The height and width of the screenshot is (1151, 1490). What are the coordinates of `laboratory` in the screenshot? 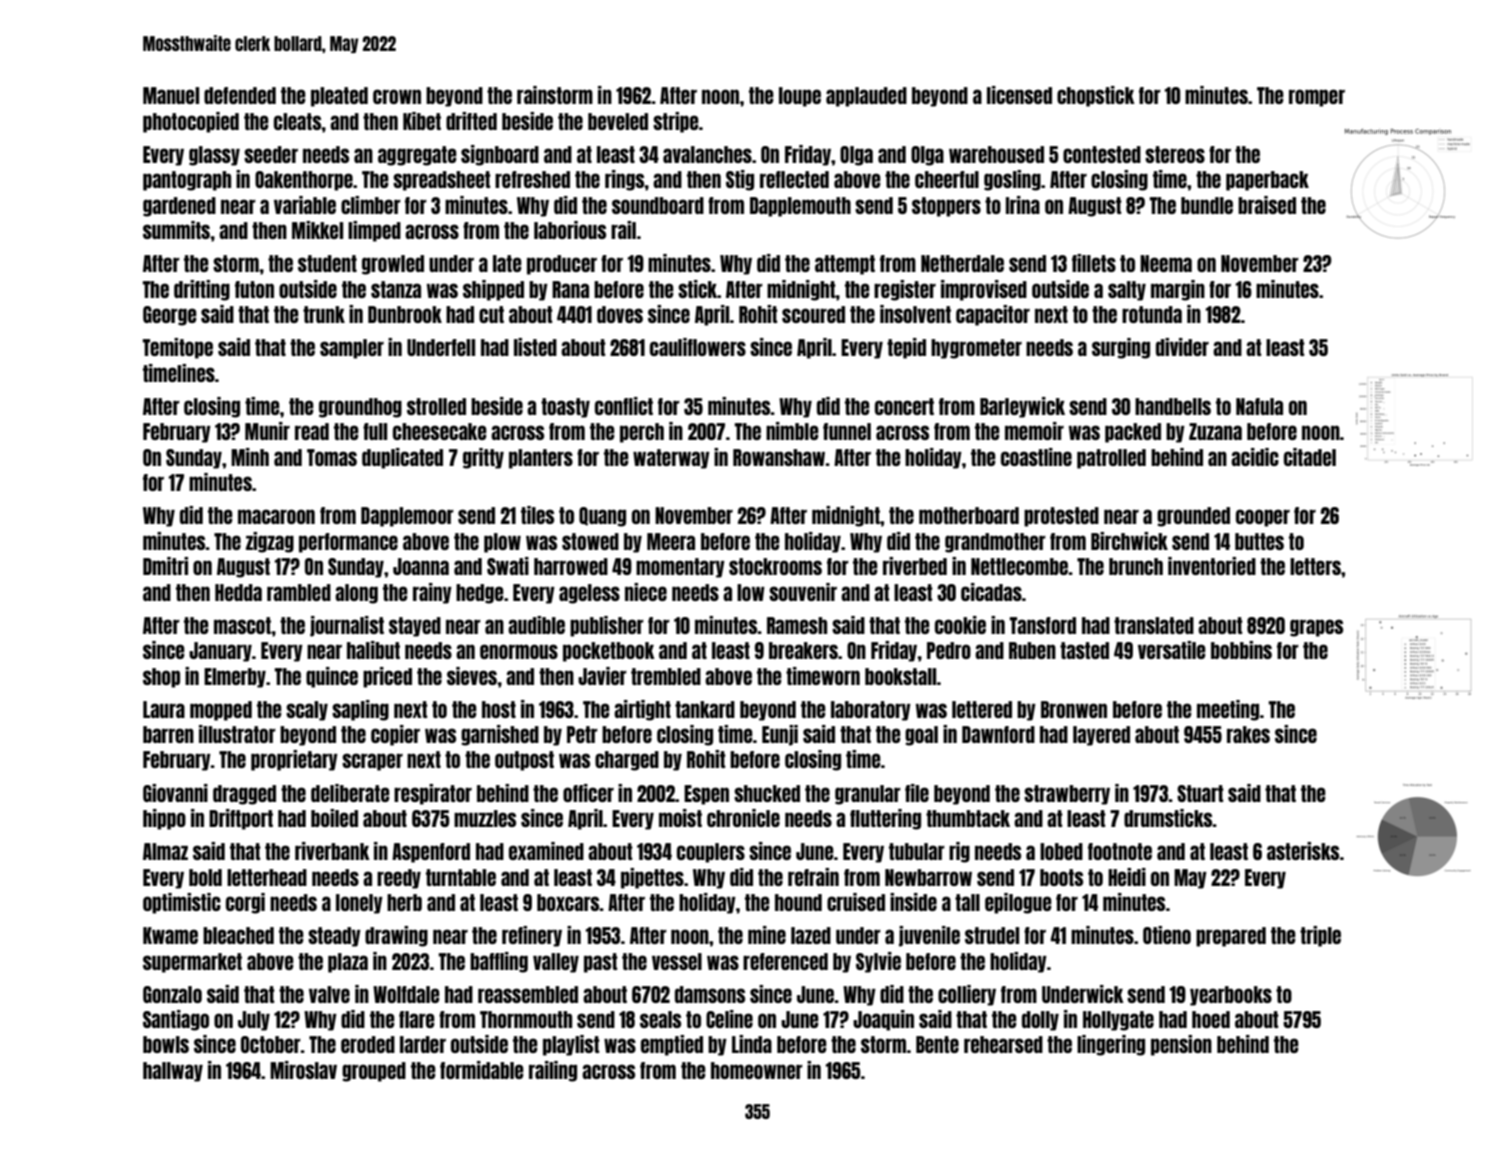 It's located at (871, 711).
